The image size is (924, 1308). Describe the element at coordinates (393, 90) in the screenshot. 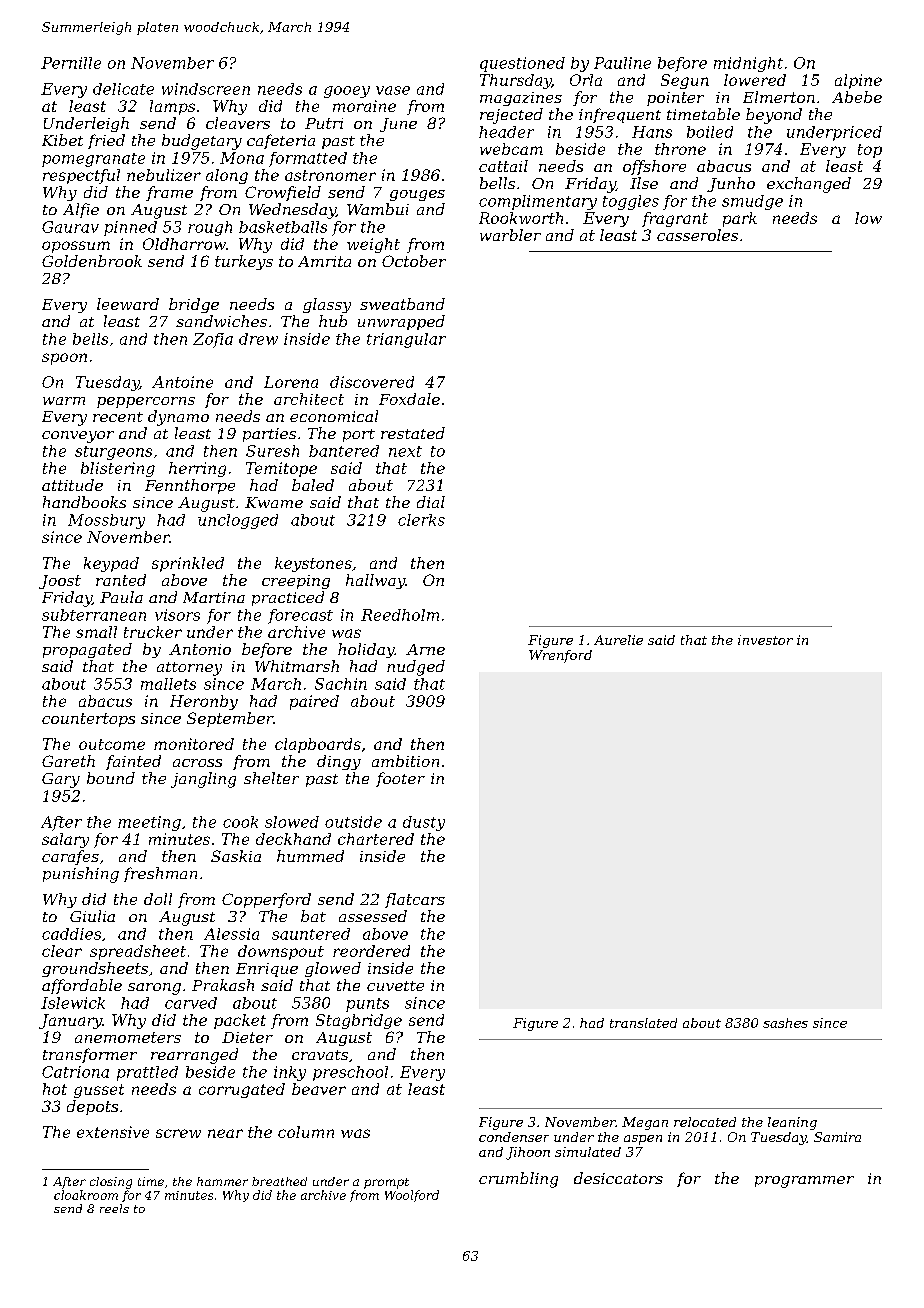

I see `vase` at that location.
